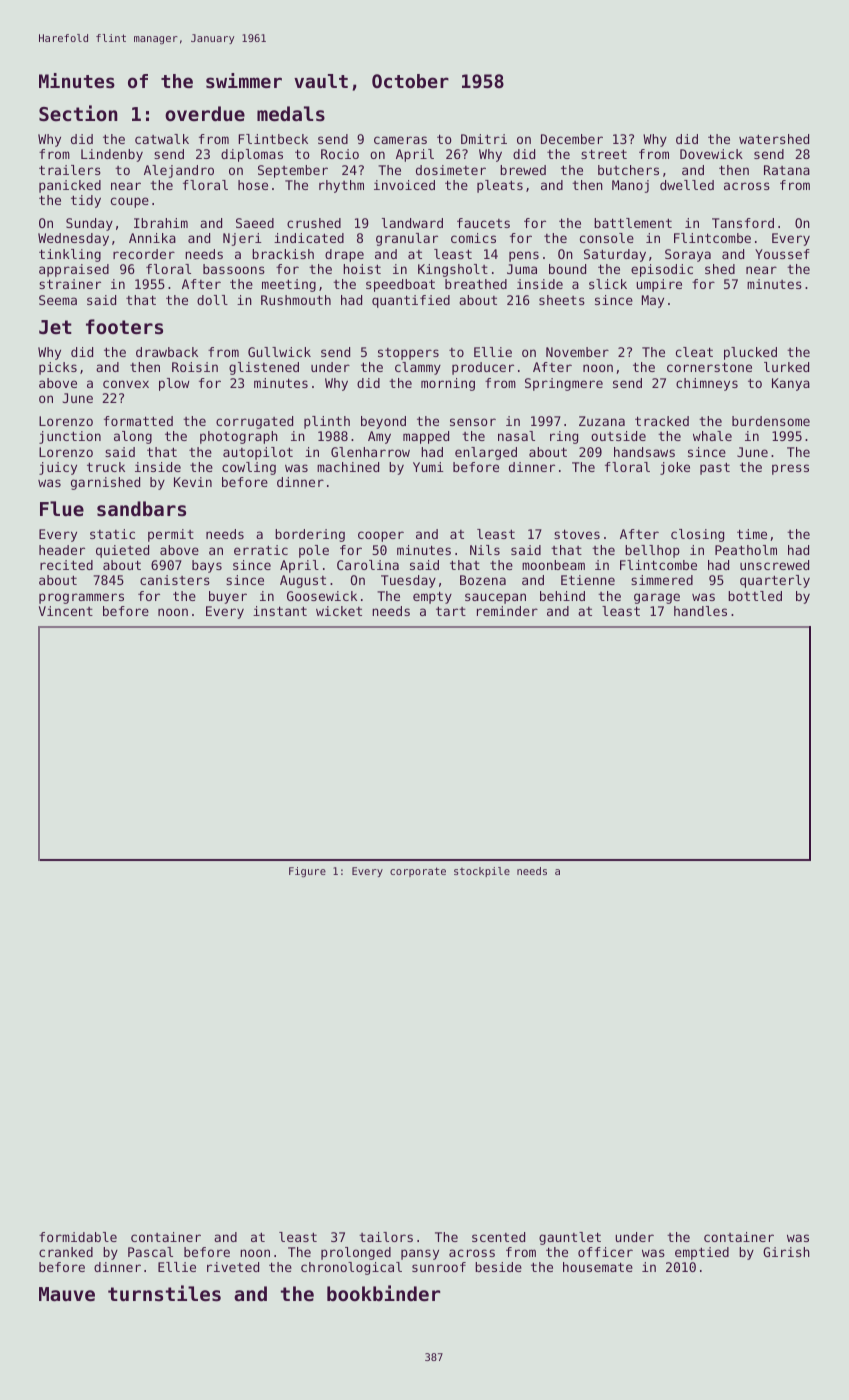 This page has width=849, height=1400. Describe the element at coordinates (66, 1252) in the page. I see `cranked` at that location.
